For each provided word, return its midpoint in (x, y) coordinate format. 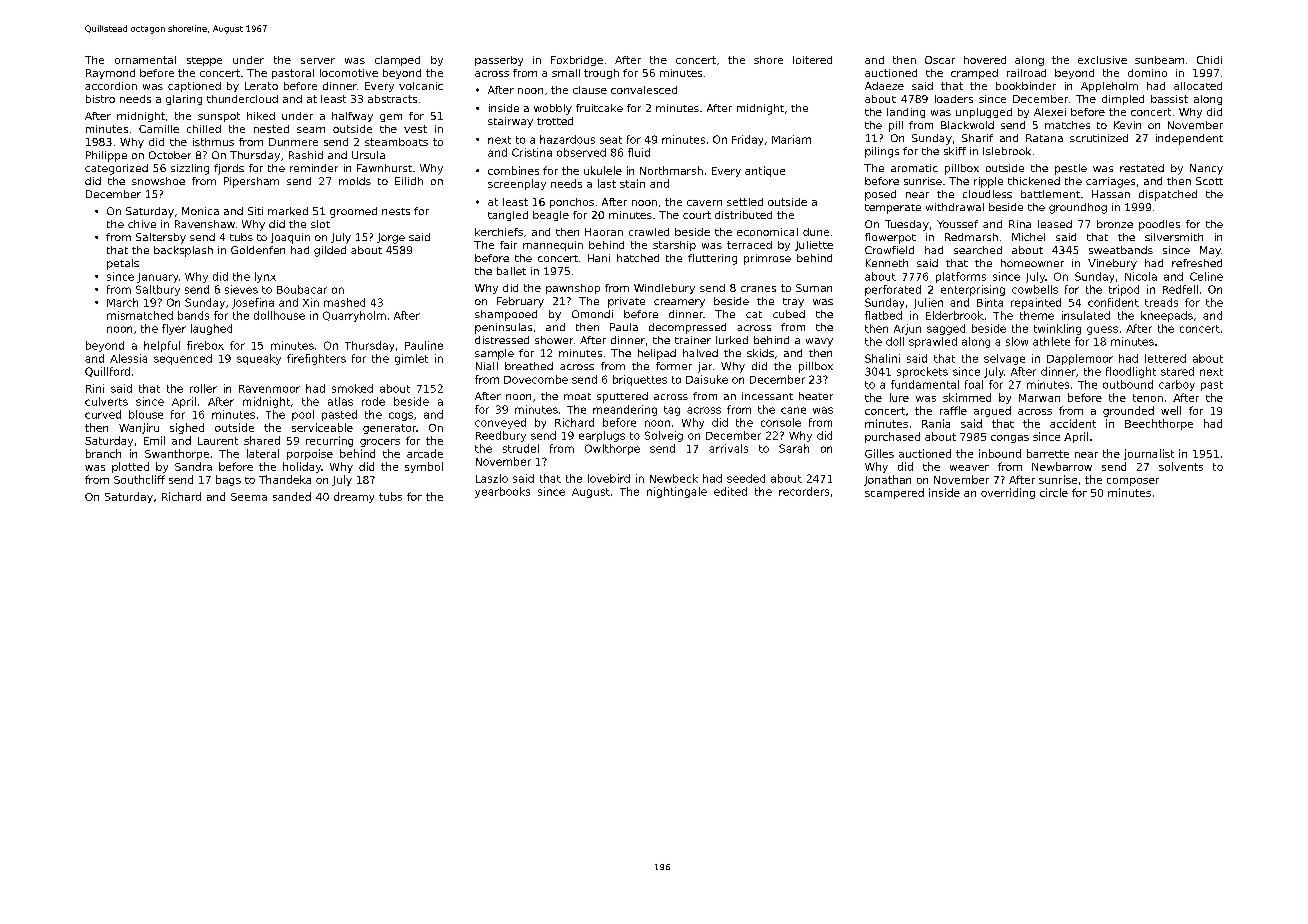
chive (142, 224)
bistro (100, 99)
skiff (955, 151)
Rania (936, 423)
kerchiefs (499, 232)
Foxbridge (577, 61)
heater (816, 396)
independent (1189, 139)
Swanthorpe (177, 454)
